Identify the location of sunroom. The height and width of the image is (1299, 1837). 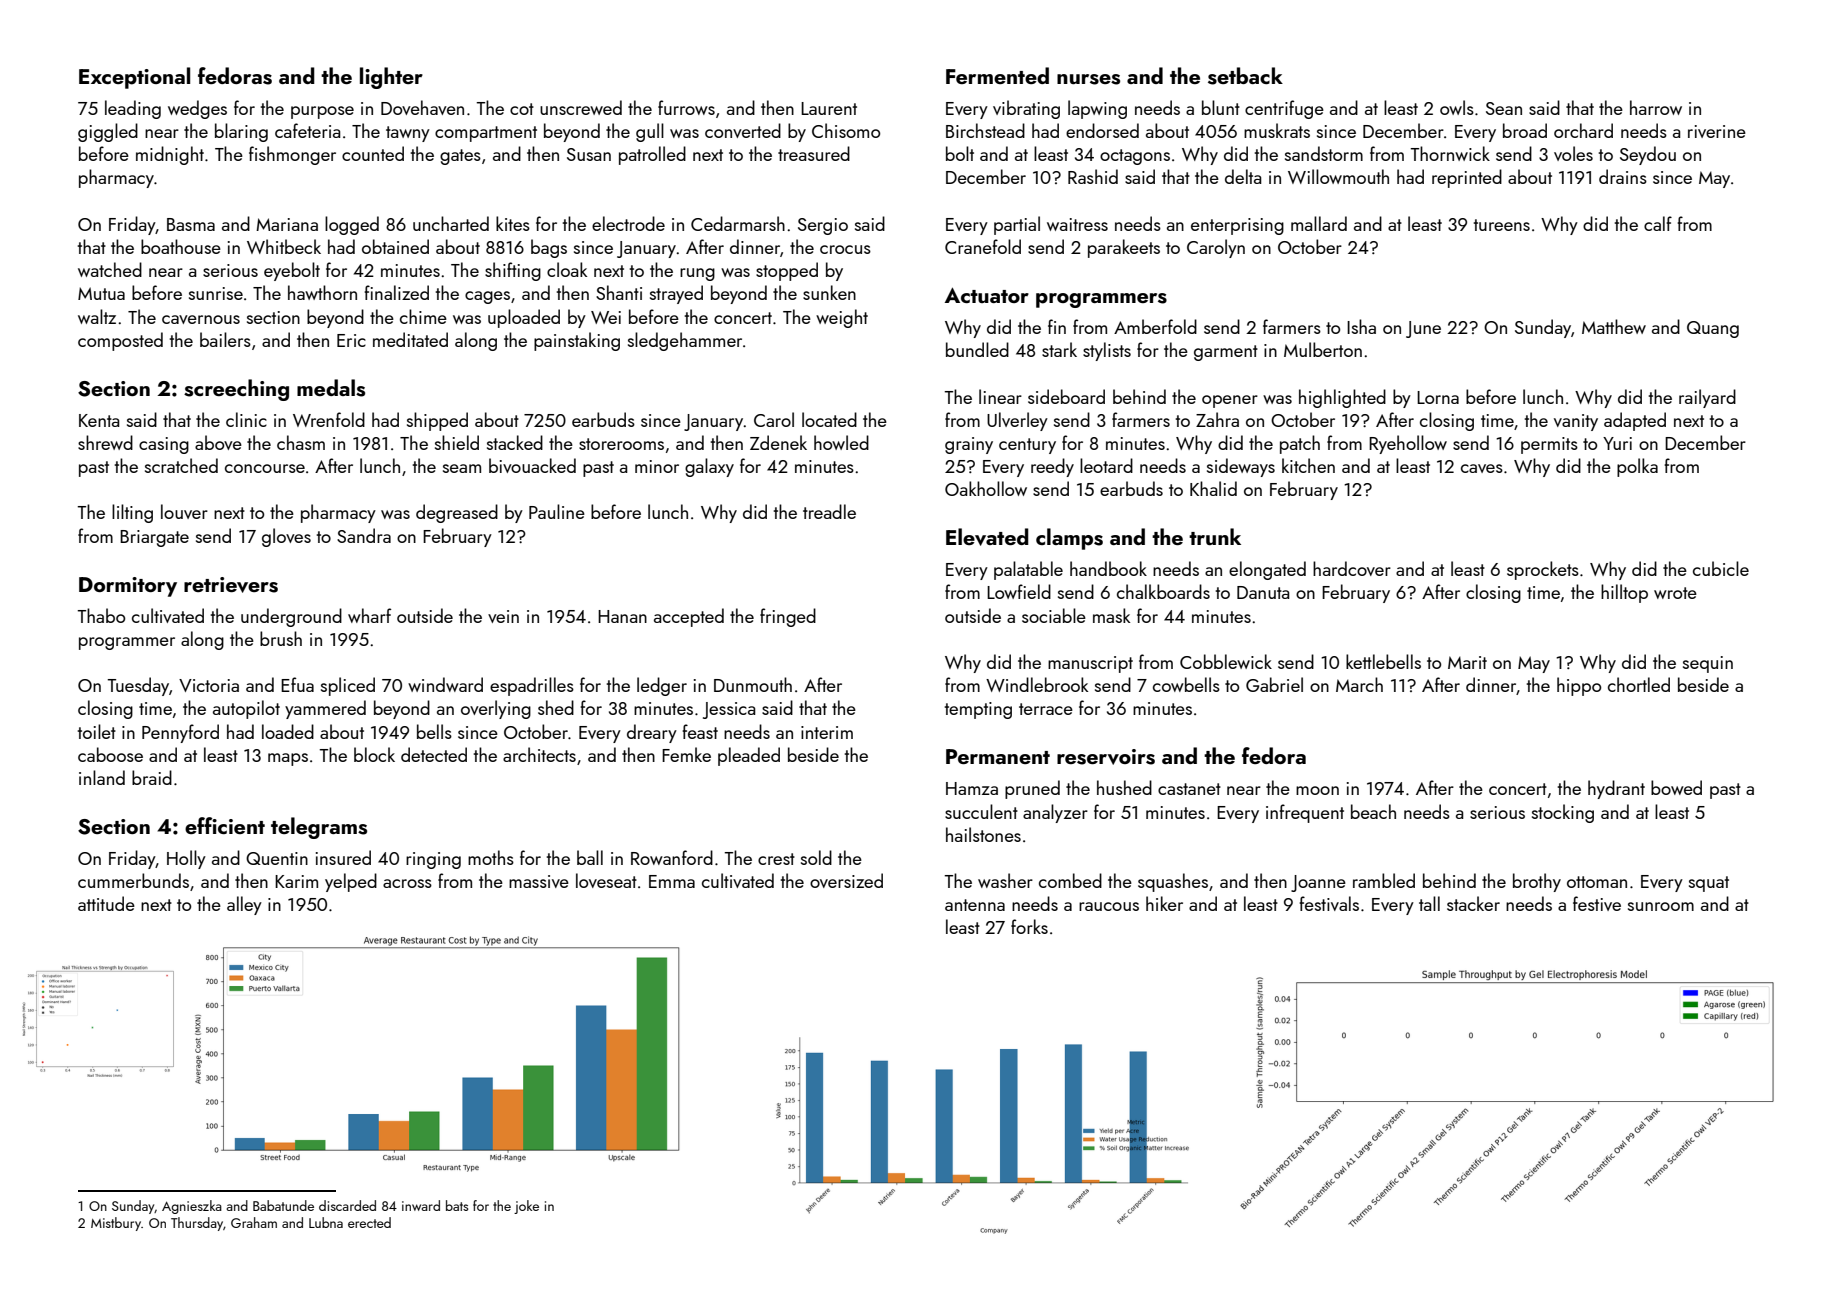
(1661, 906).
